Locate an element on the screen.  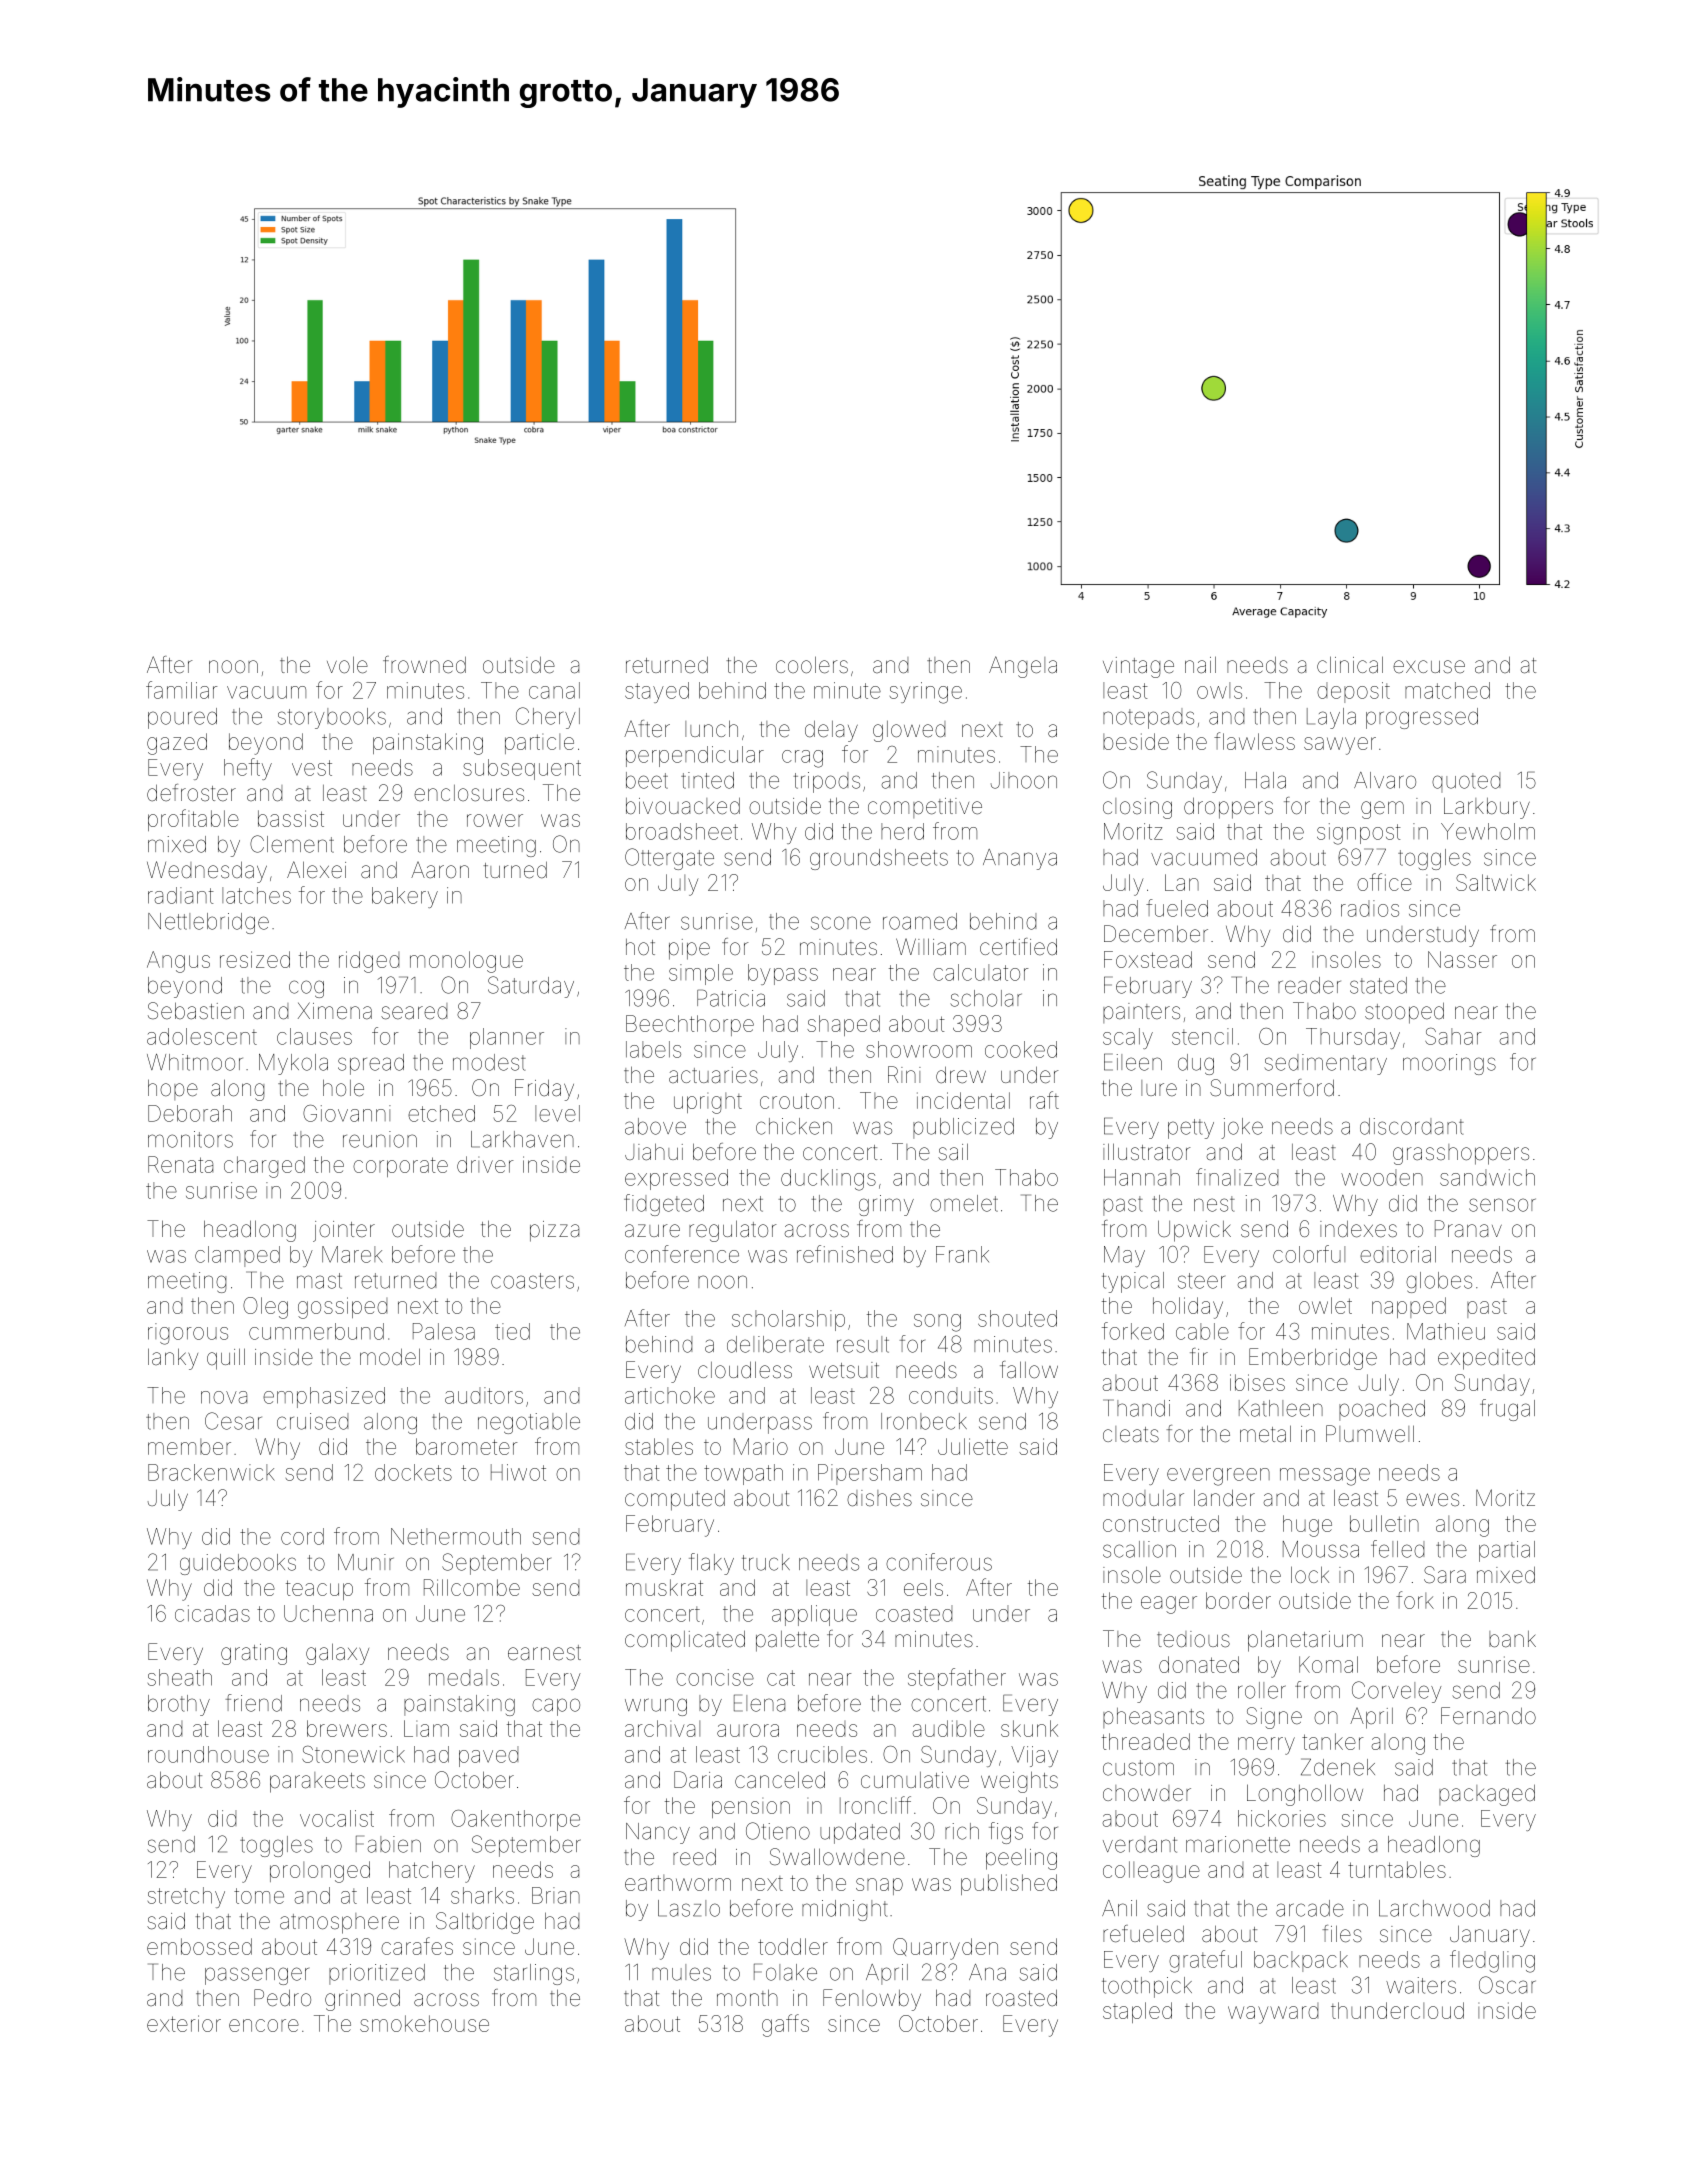
vole is located at coordinates (347, 665).
